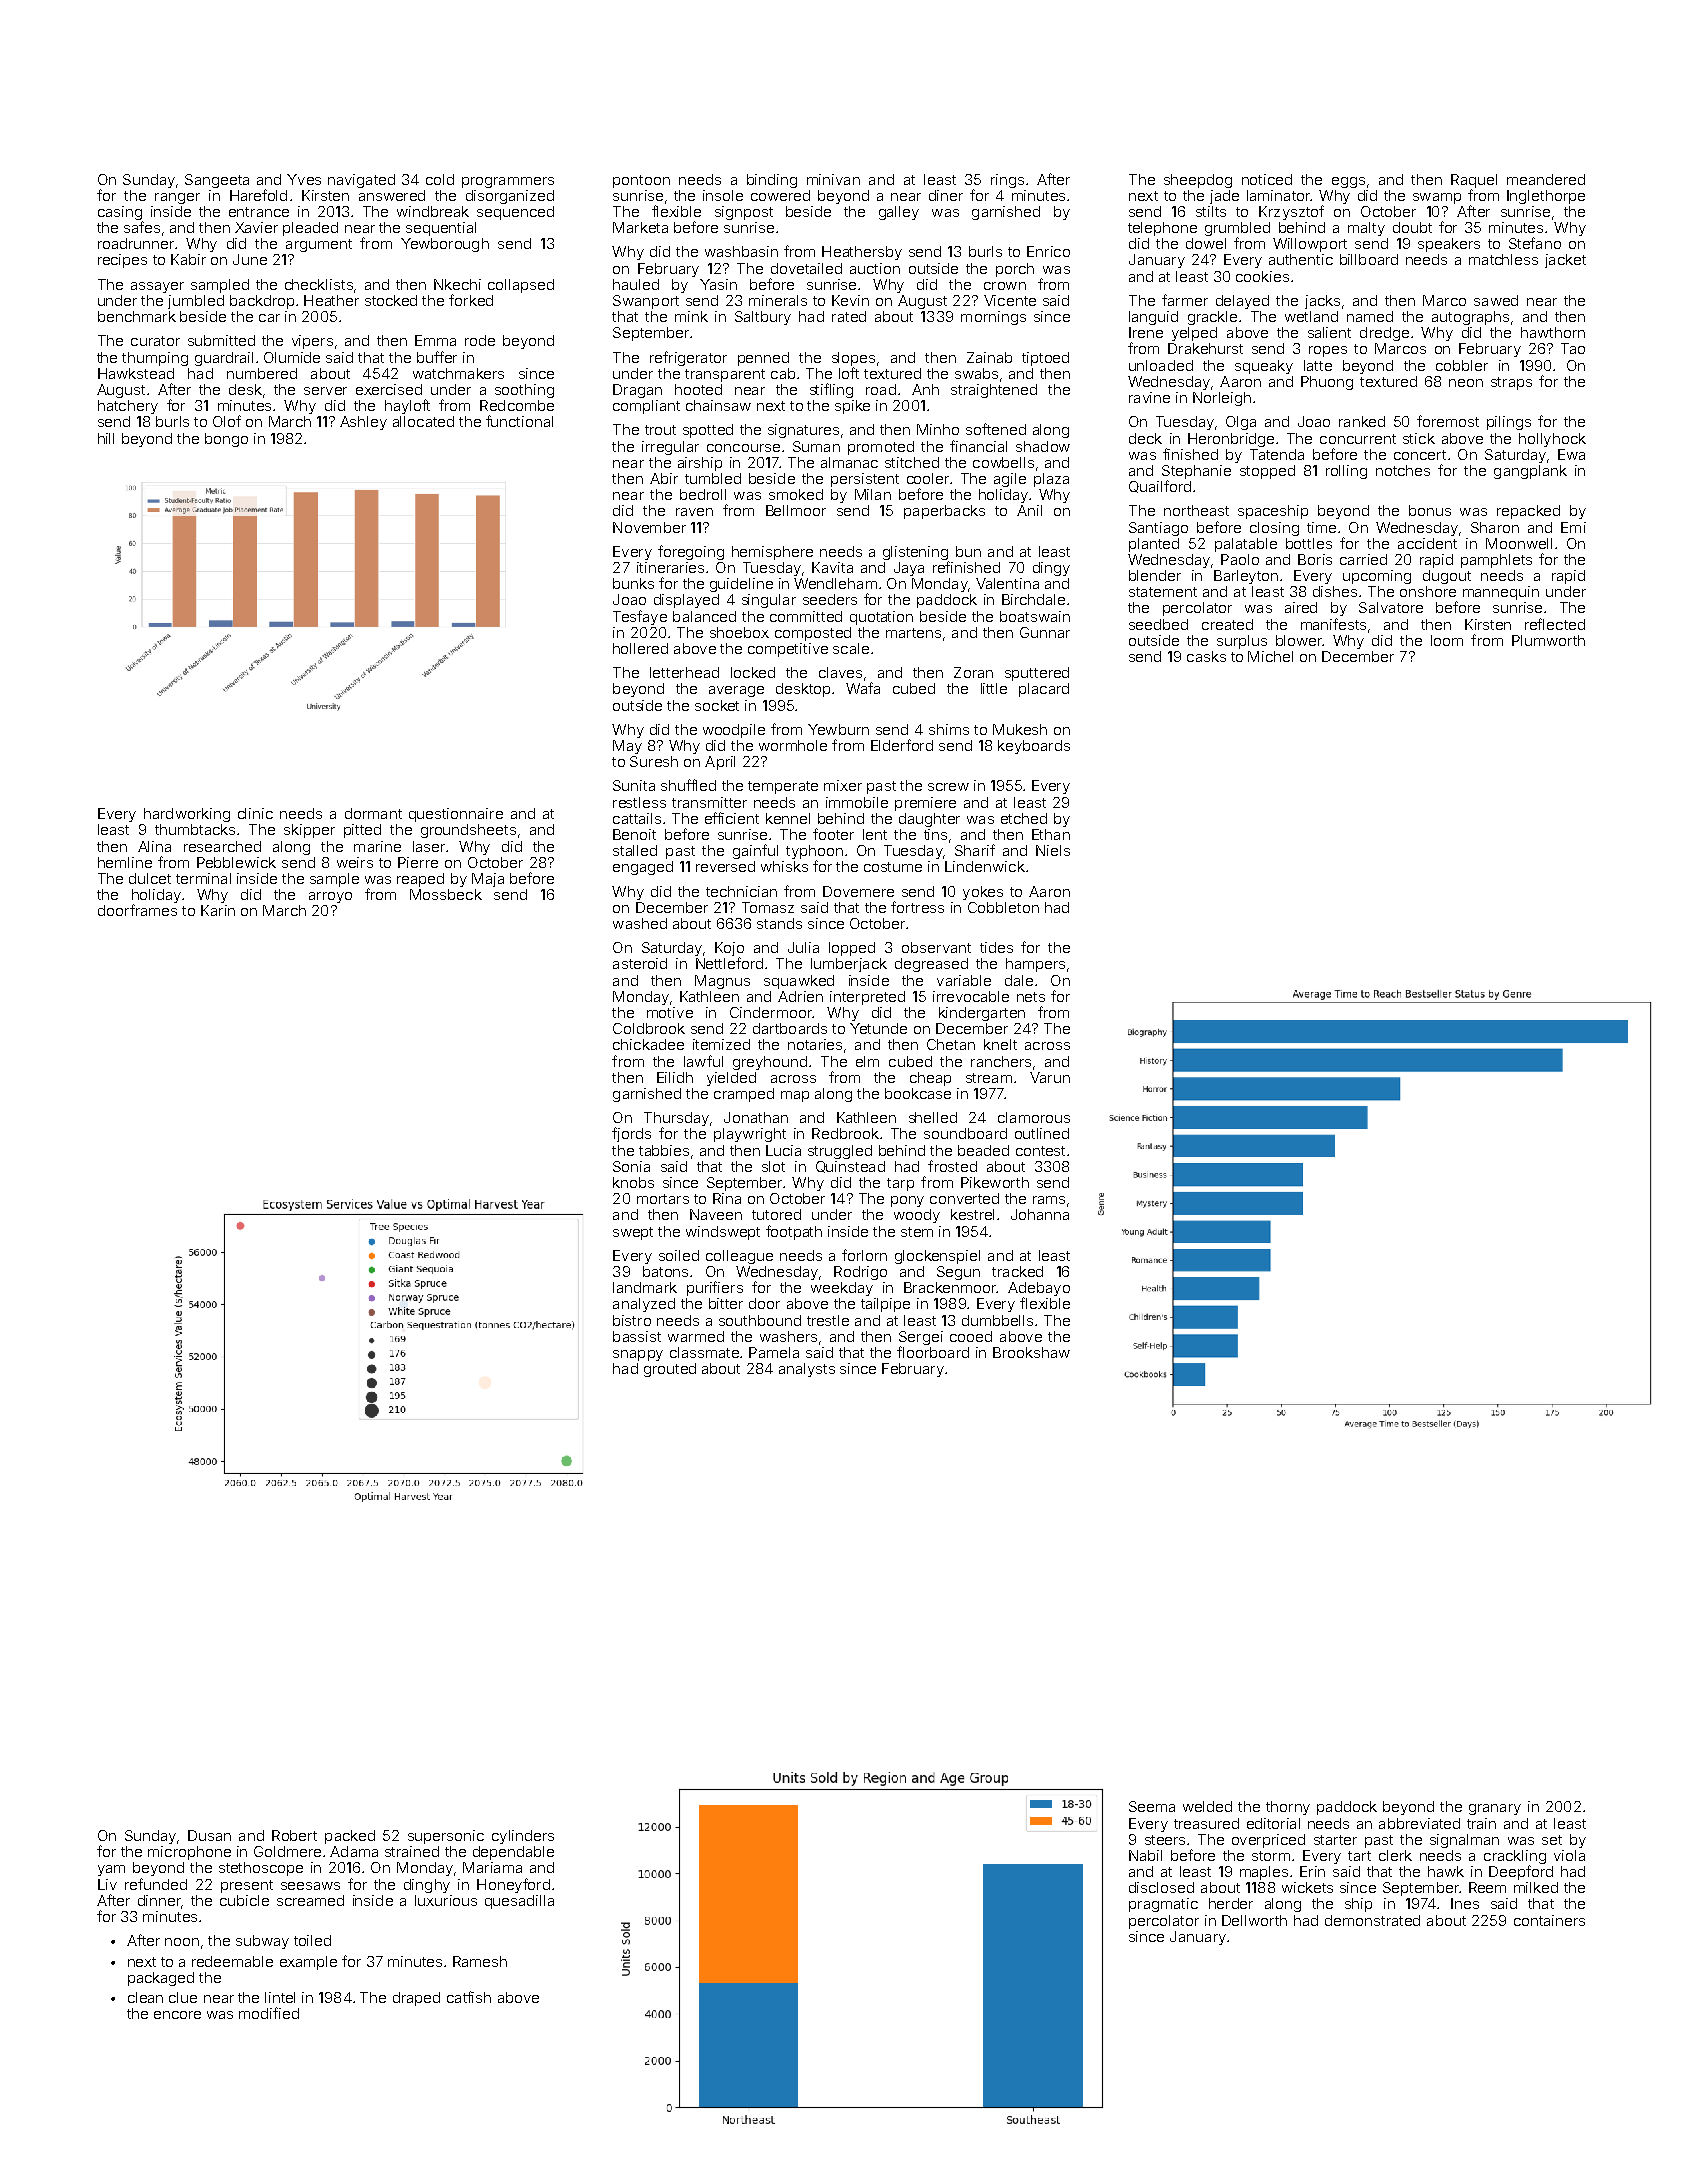 The image size is (1683, 2178). I want to click on Ewa, so click(1571, 454).
